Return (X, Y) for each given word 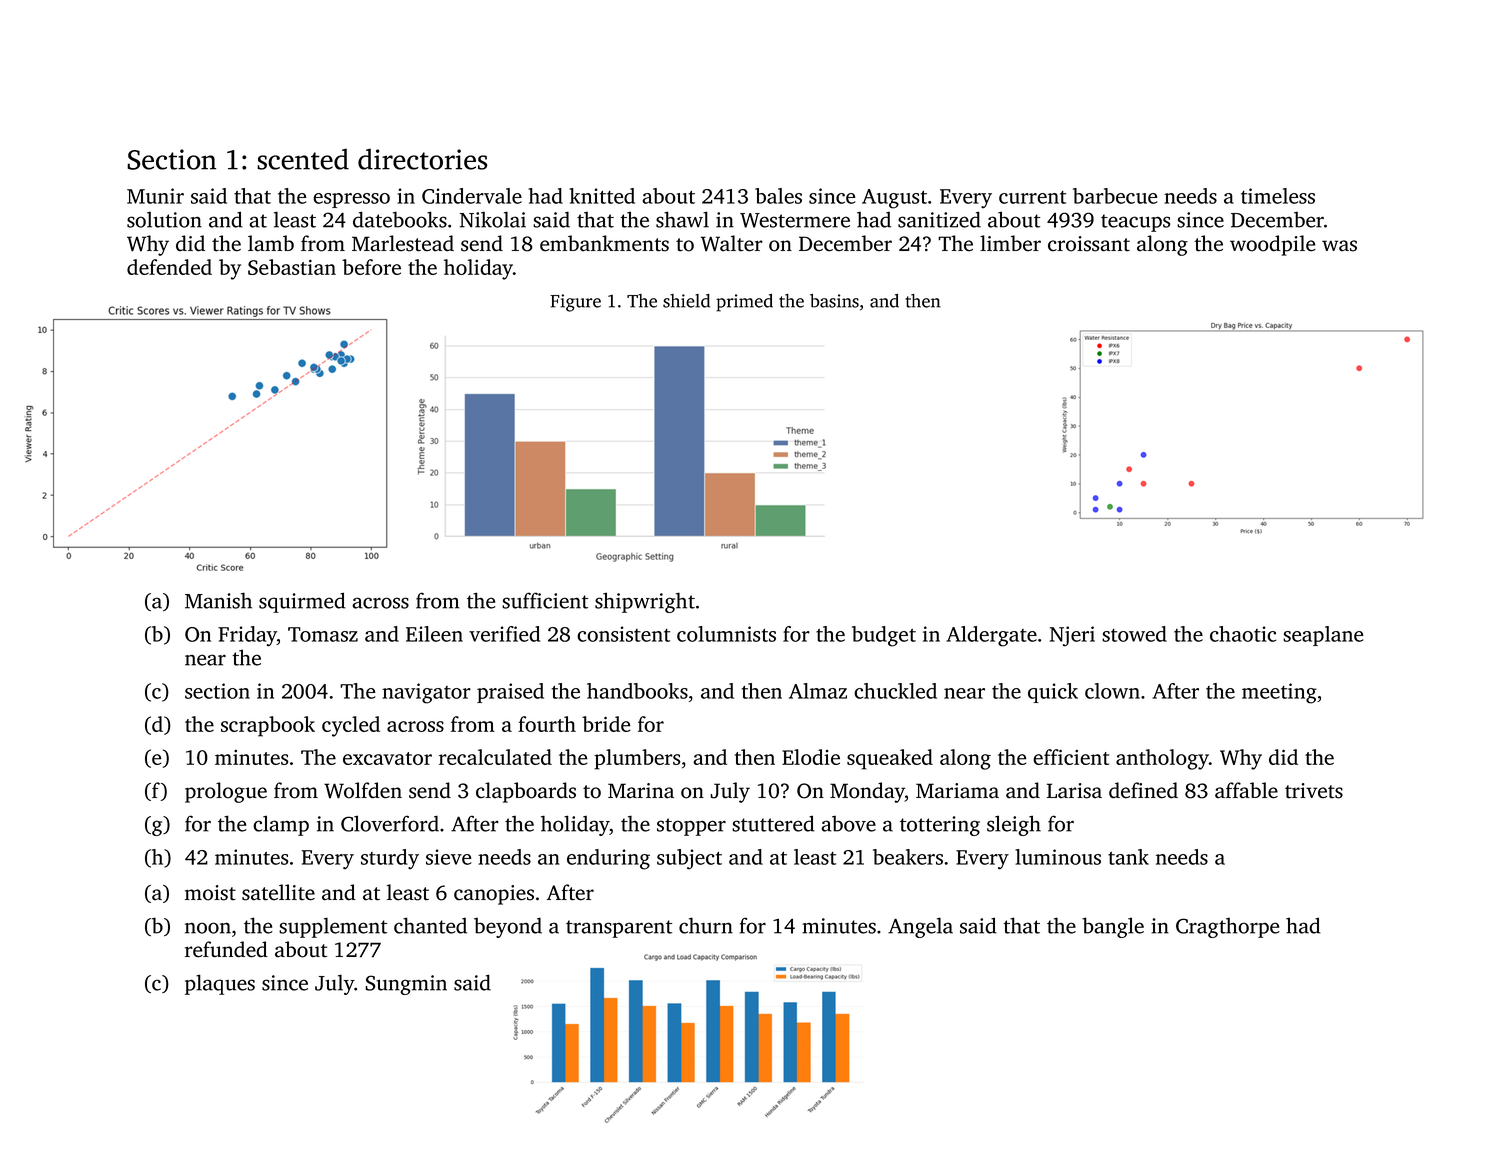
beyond (508, 927)
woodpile (1273, 245)
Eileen (434, 634)
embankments (604, 243)
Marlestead (403, 243)
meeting (1279, 693)
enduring (608, 859)
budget (884, 636)
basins (834, 301)
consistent (623, 634)
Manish (218, 600)
